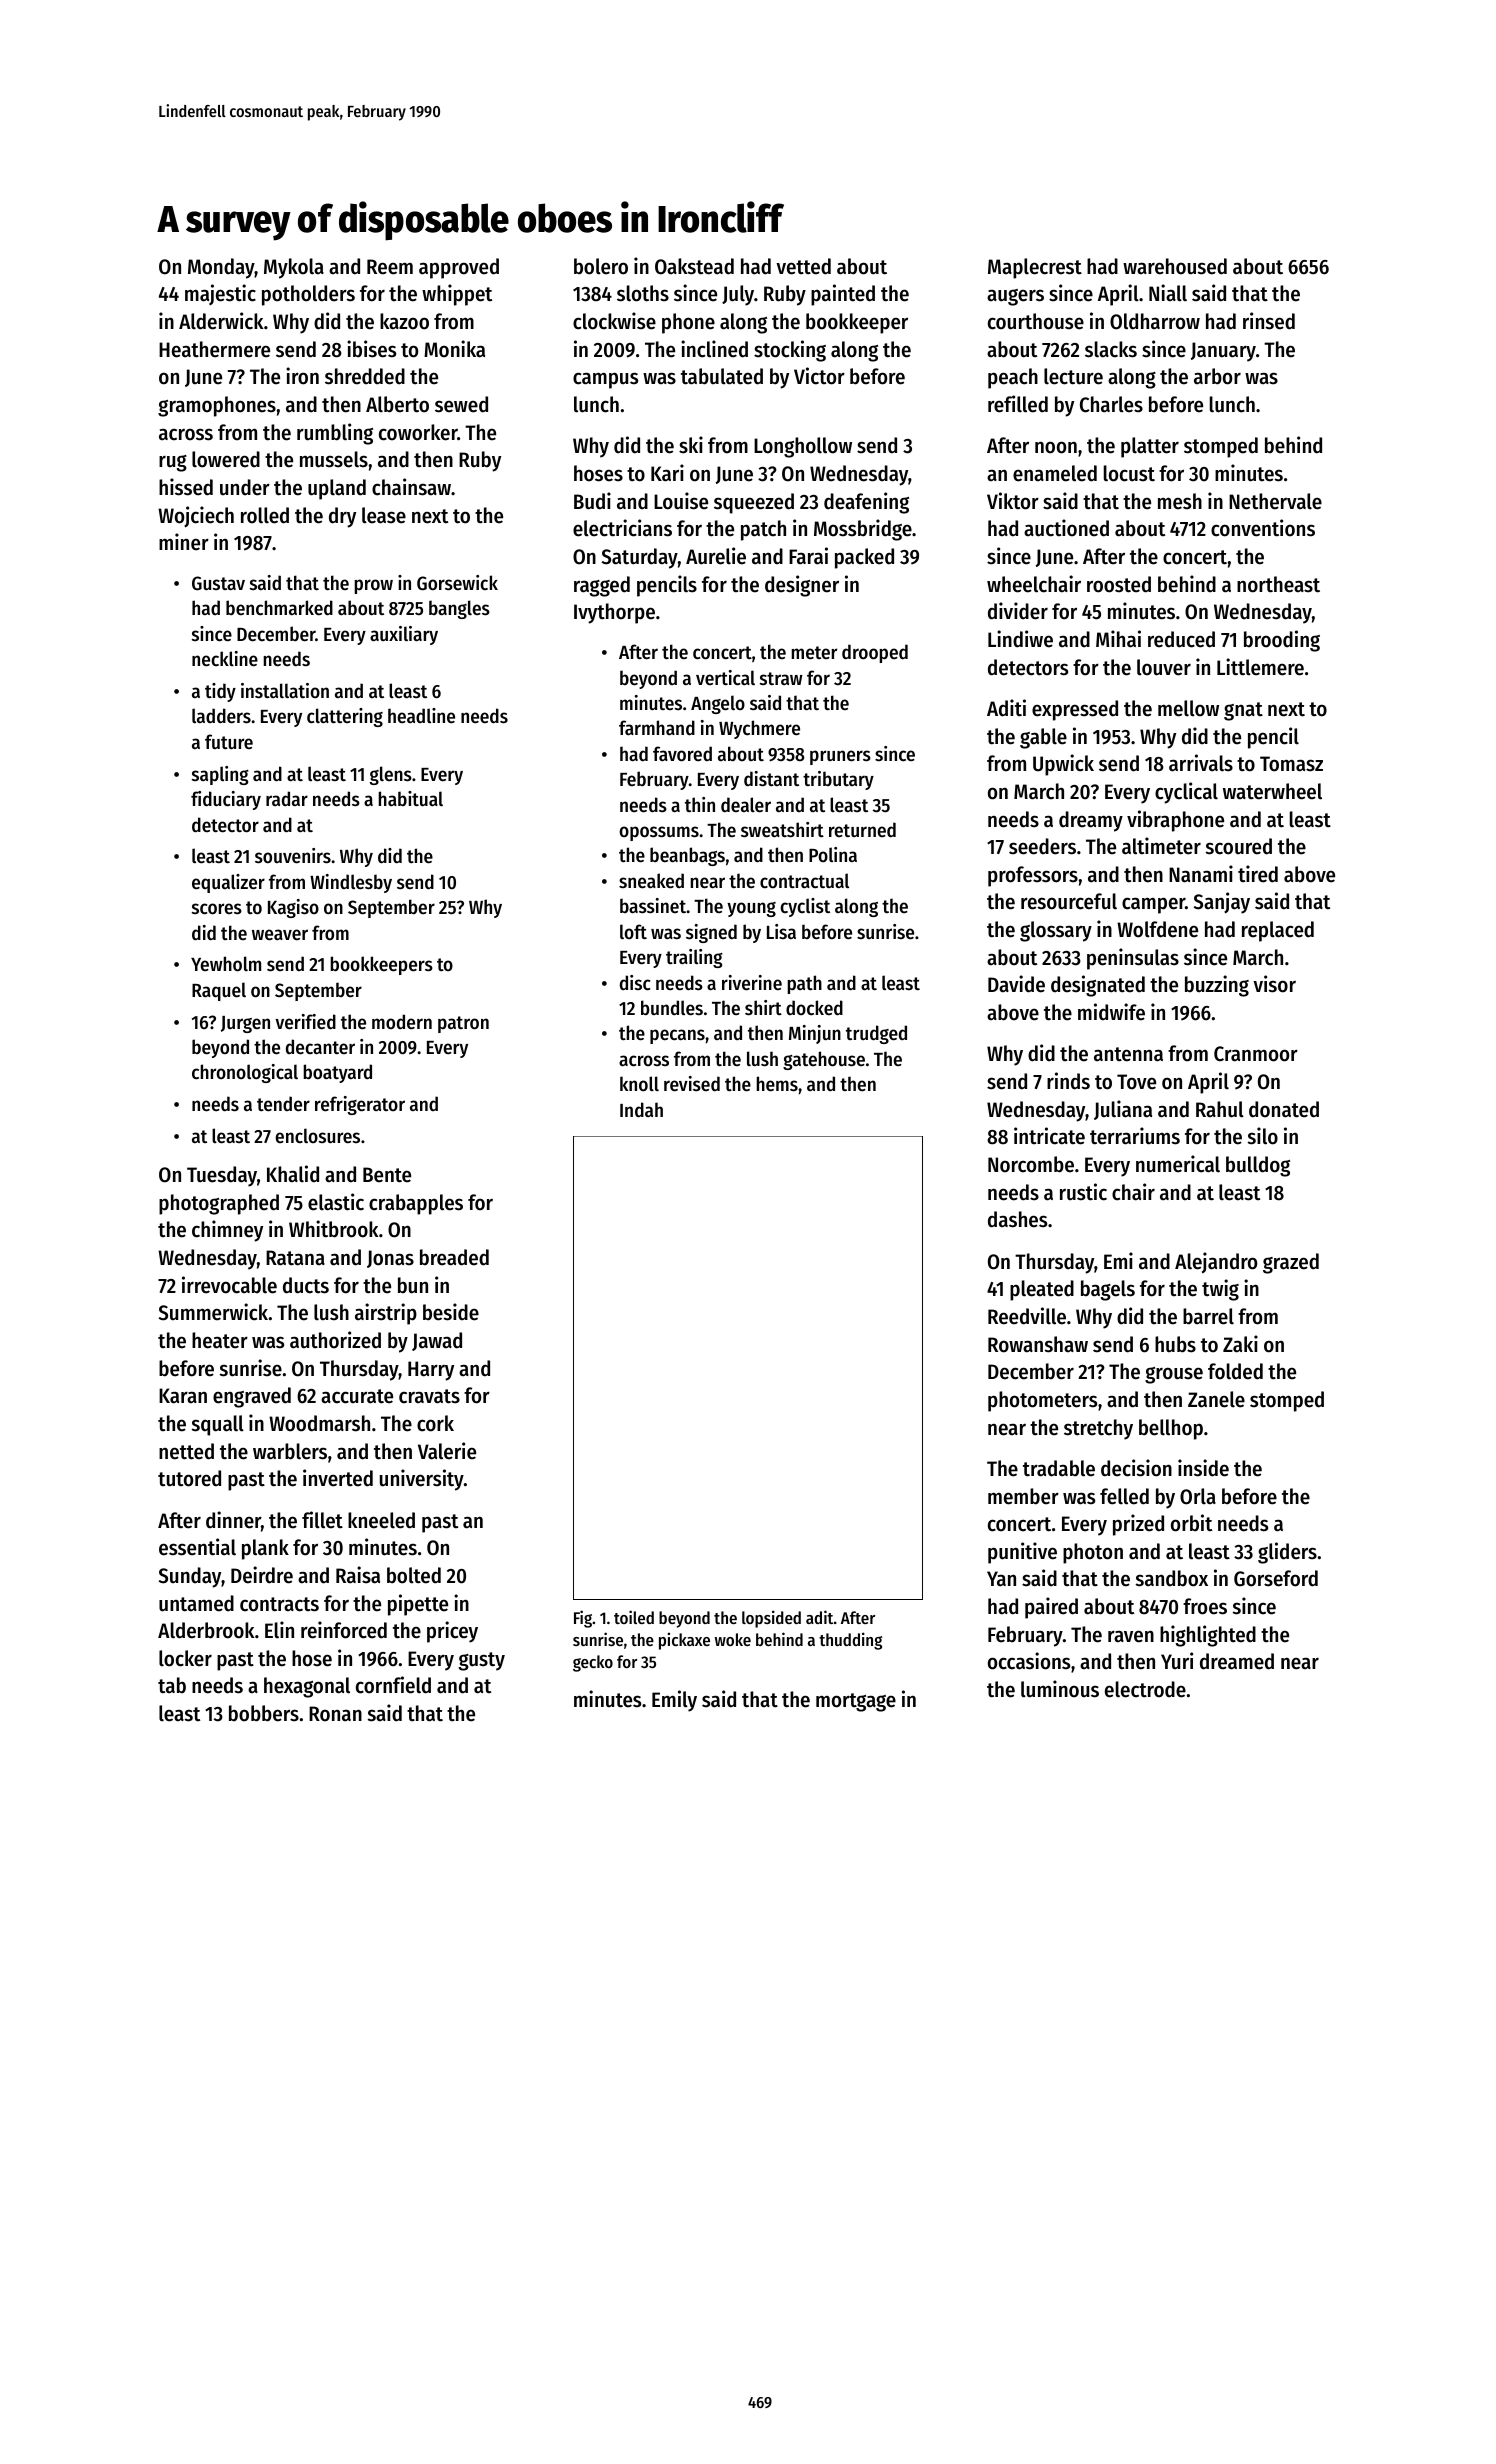 The image size is (1496, 2464). Describe the element at coordinates (738, 295) in the document. I see `July` at that location.
